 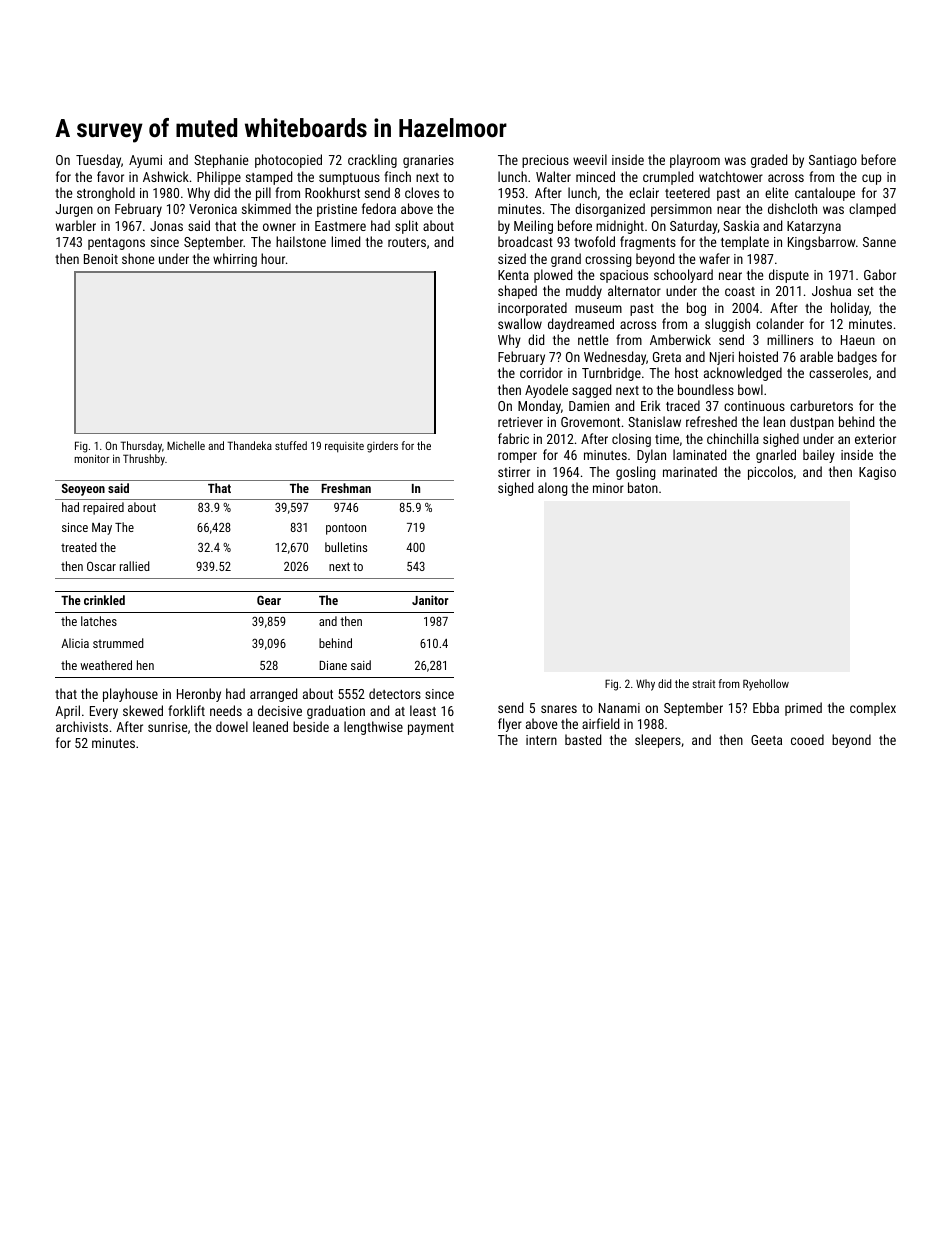 What do you see at coordinates (703, 684) in the screenshot?
I see `strait` at bounding box center [703, 684].
